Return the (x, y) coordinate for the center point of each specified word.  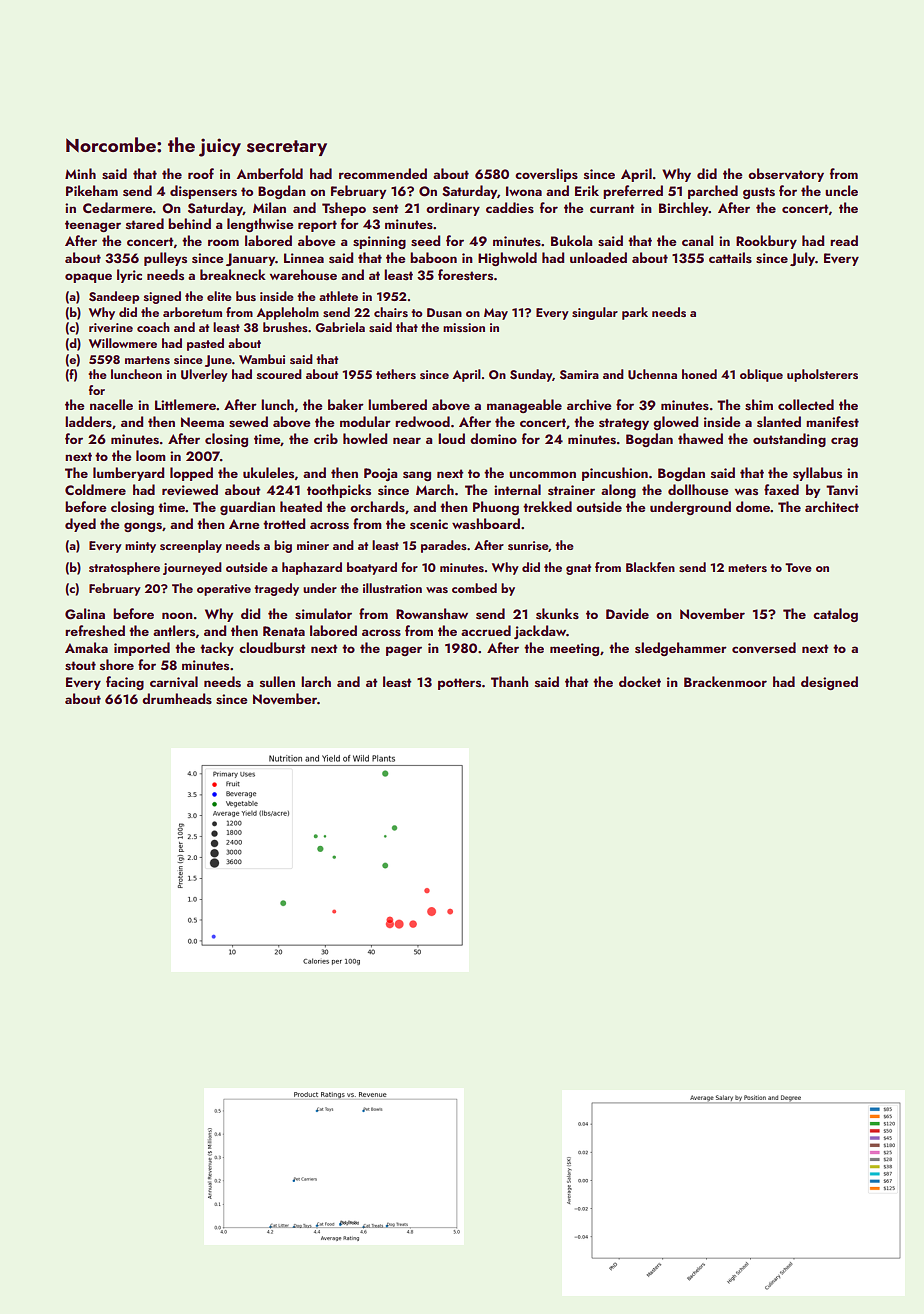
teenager (93, 226)
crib (326, 438)
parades (444, 546)
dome (753, 506)
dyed (80, 525)
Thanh (509, 681)
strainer (571, 490)
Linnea (304, 258)
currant (612, 208)
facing (125, 683)
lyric (129, 276)
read (844, 240)
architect (832, 506)
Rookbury (766, 242)
